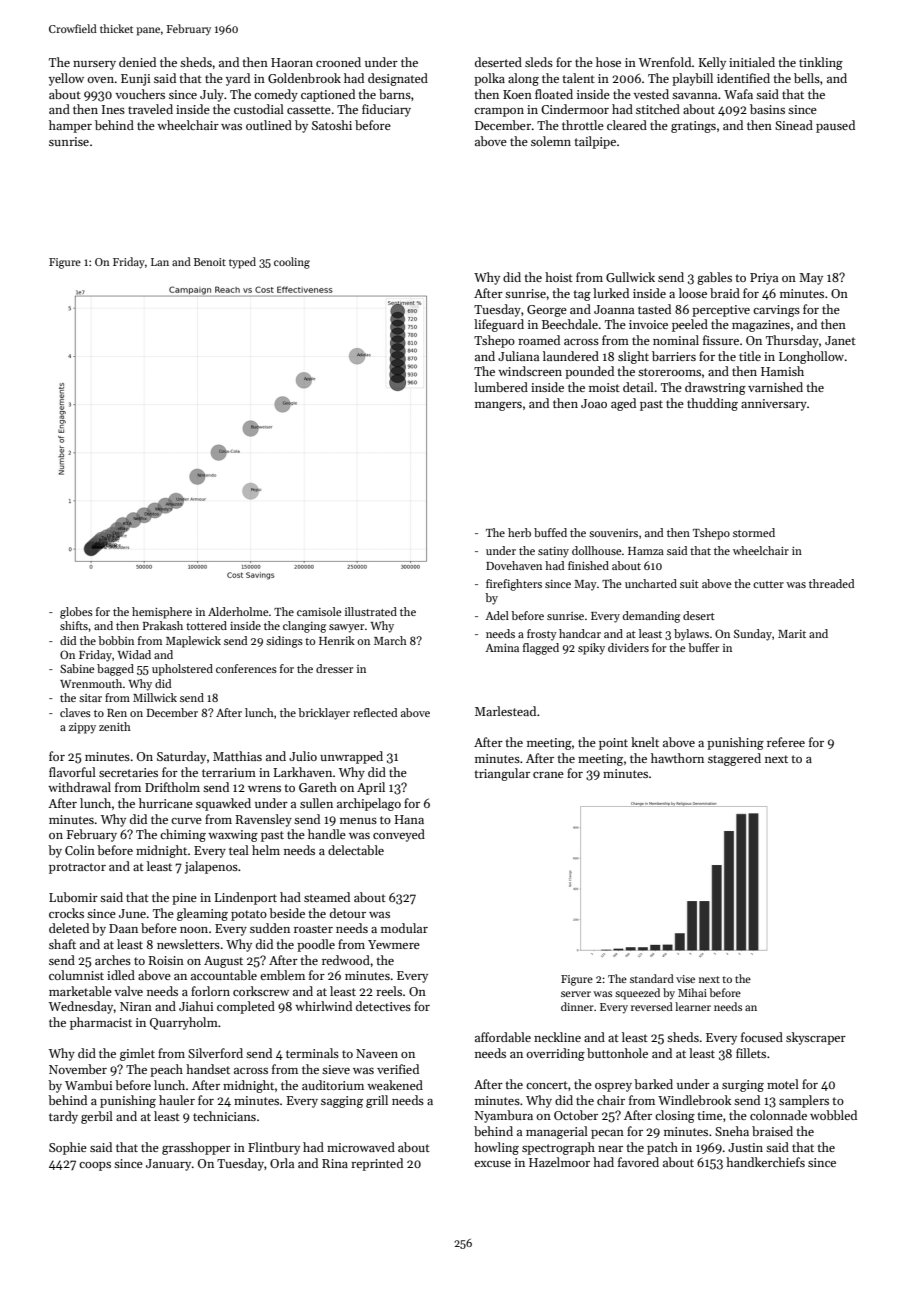  What do you see at coordinates (752, 62) in the document?
I see `initialed` at bounding box center [752, 62].
